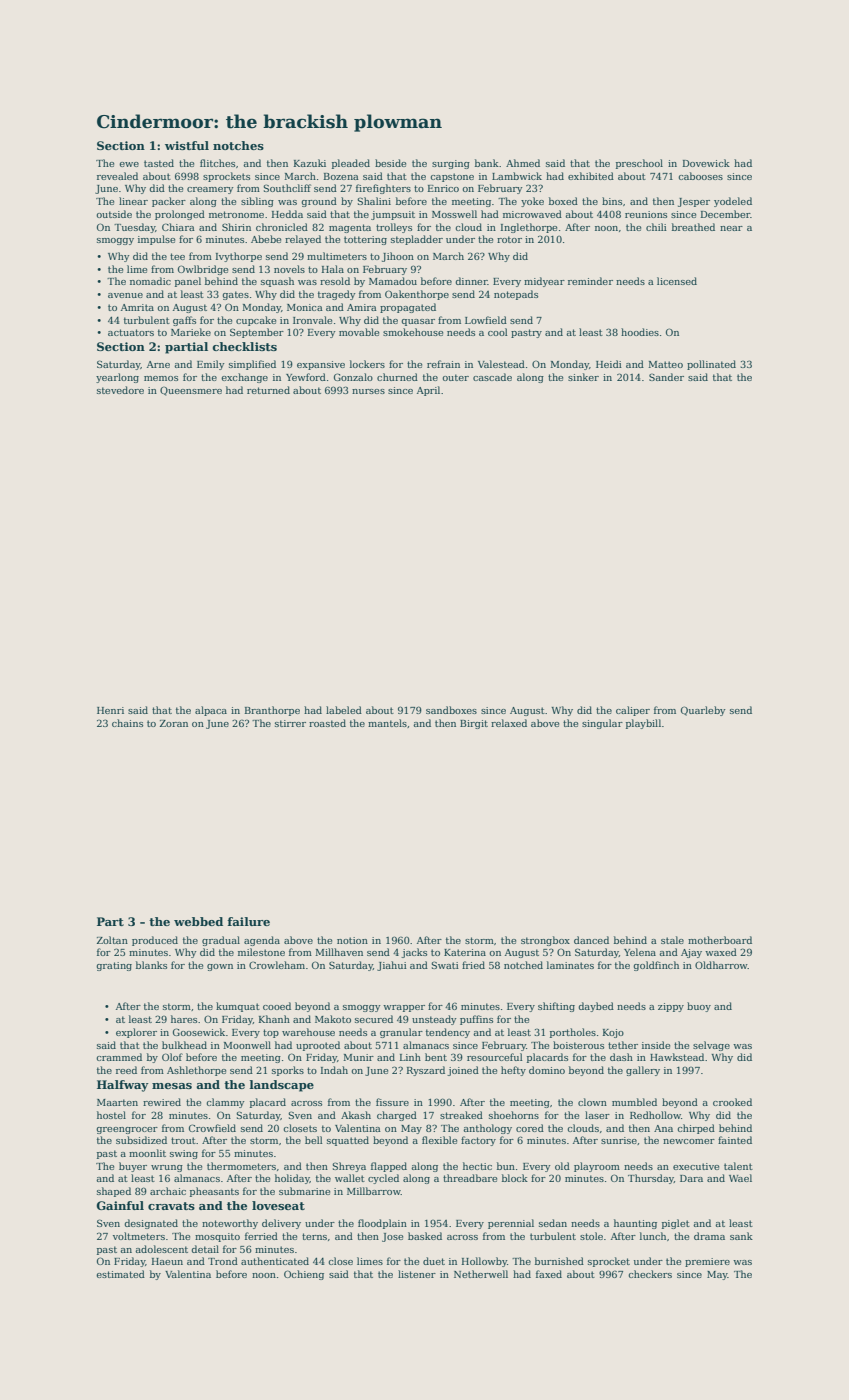 The image size is (849, 1400). I want to click on firefighters, so click(383, 189).
